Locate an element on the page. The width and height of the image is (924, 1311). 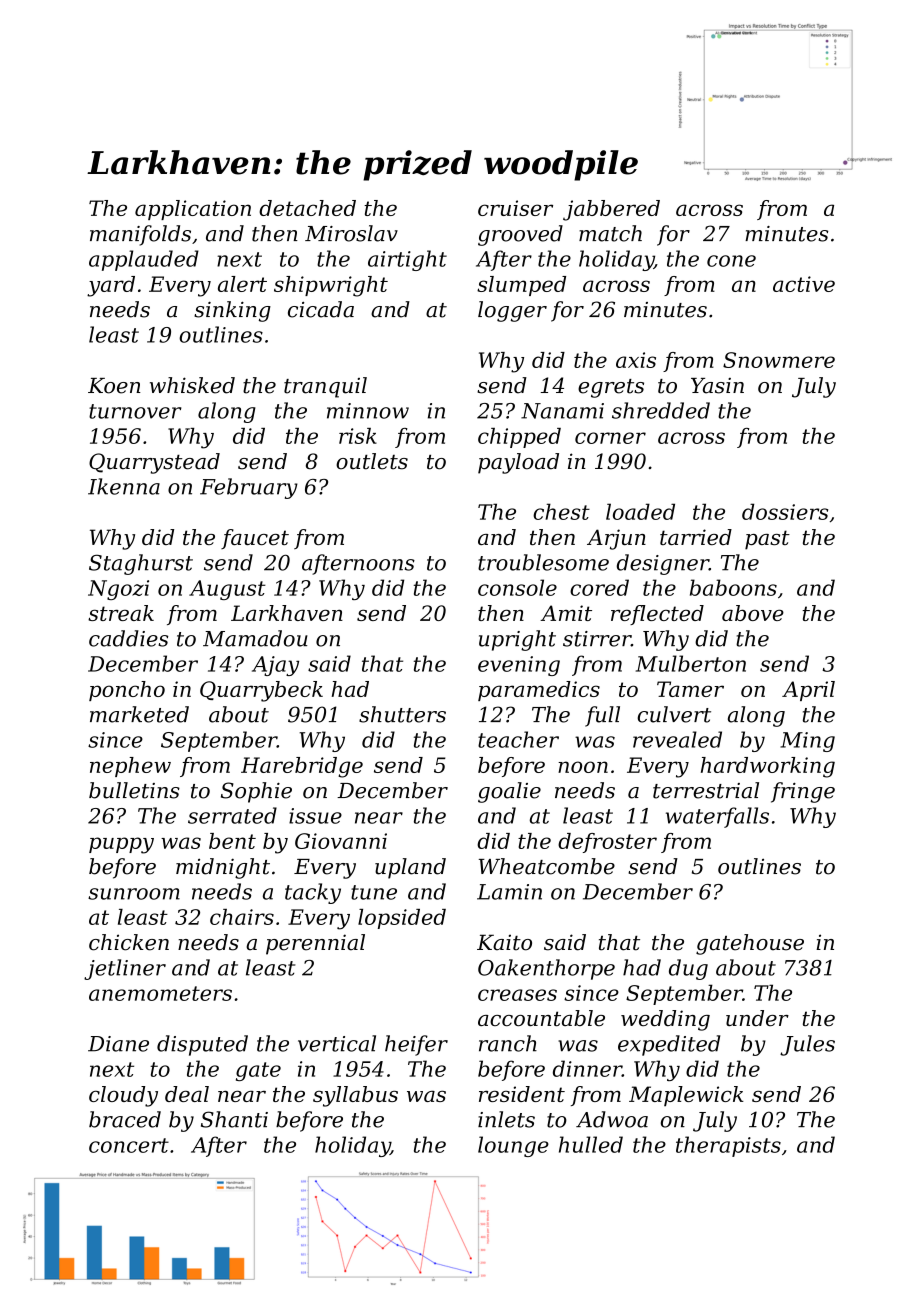
chairs is located at coordinates (242, 917).
